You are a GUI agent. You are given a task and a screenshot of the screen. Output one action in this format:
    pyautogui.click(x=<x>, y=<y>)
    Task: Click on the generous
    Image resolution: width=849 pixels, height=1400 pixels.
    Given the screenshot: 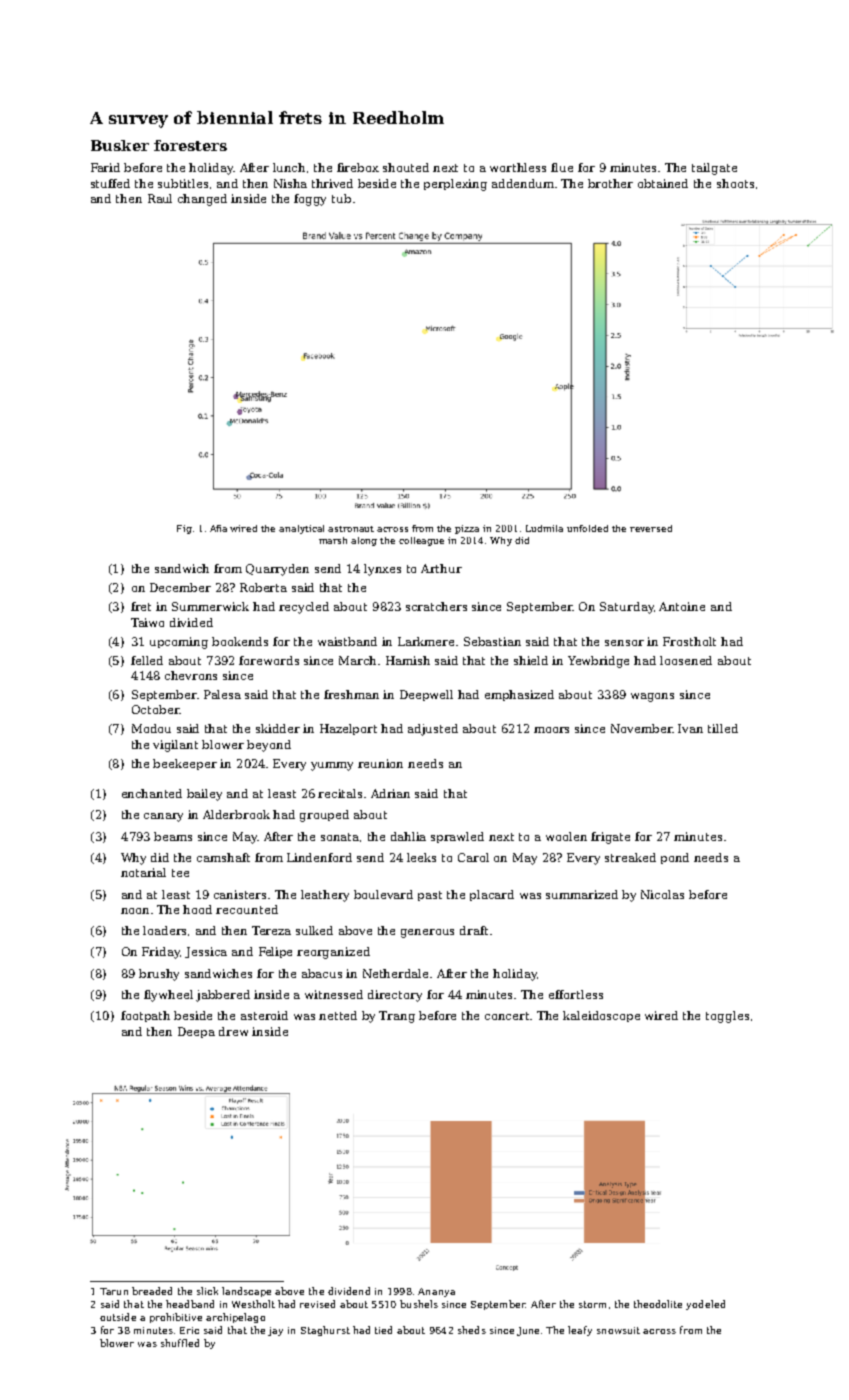 What is the action you would take?
    pyautogui.click(x=427, y=933)
